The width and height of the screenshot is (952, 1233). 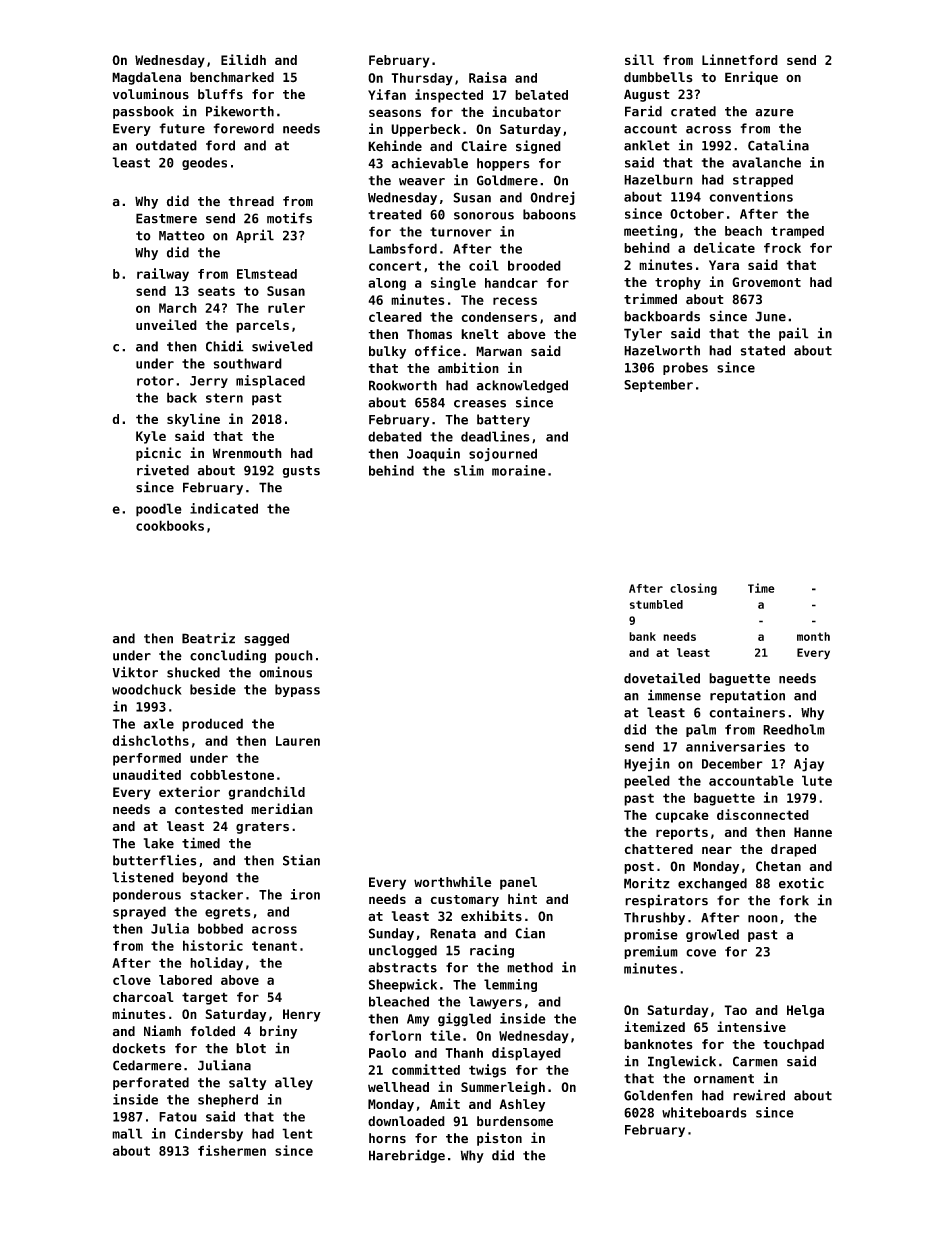 I want to click on Lauren, so click(x=298, y=741).
